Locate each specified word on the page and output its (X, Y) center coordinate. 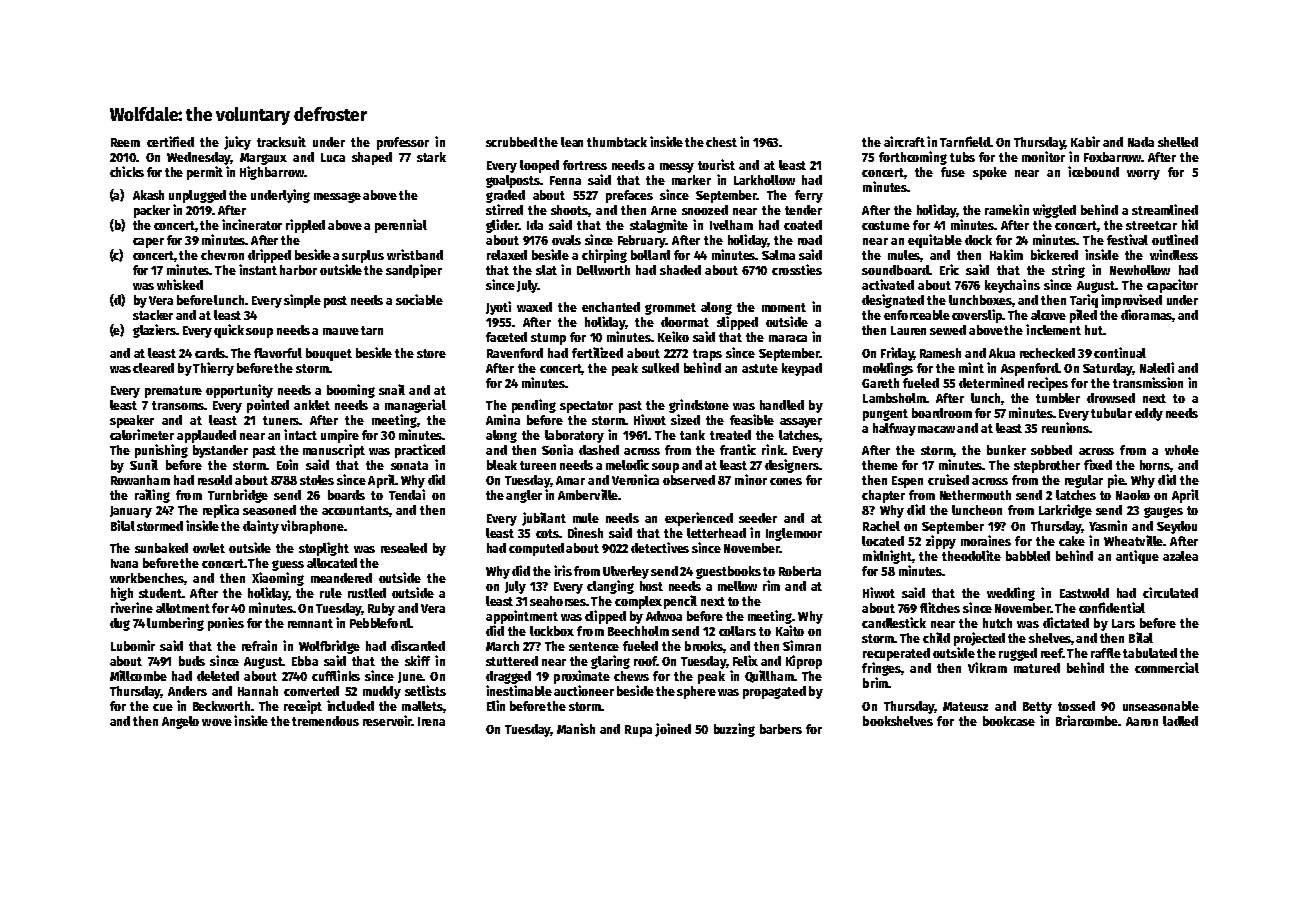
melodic (627, 464)
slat (546, 270)
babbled (1028, 556)
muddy (382, 692)
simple (302, 301)
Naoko (1133, 495)
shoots (570, 211)
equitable (935, 241)
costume (886, 225)
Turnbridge (238, 496)
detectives (660, 547)
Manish (576, 728)
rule (331, 593)
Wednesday (199, 158)
